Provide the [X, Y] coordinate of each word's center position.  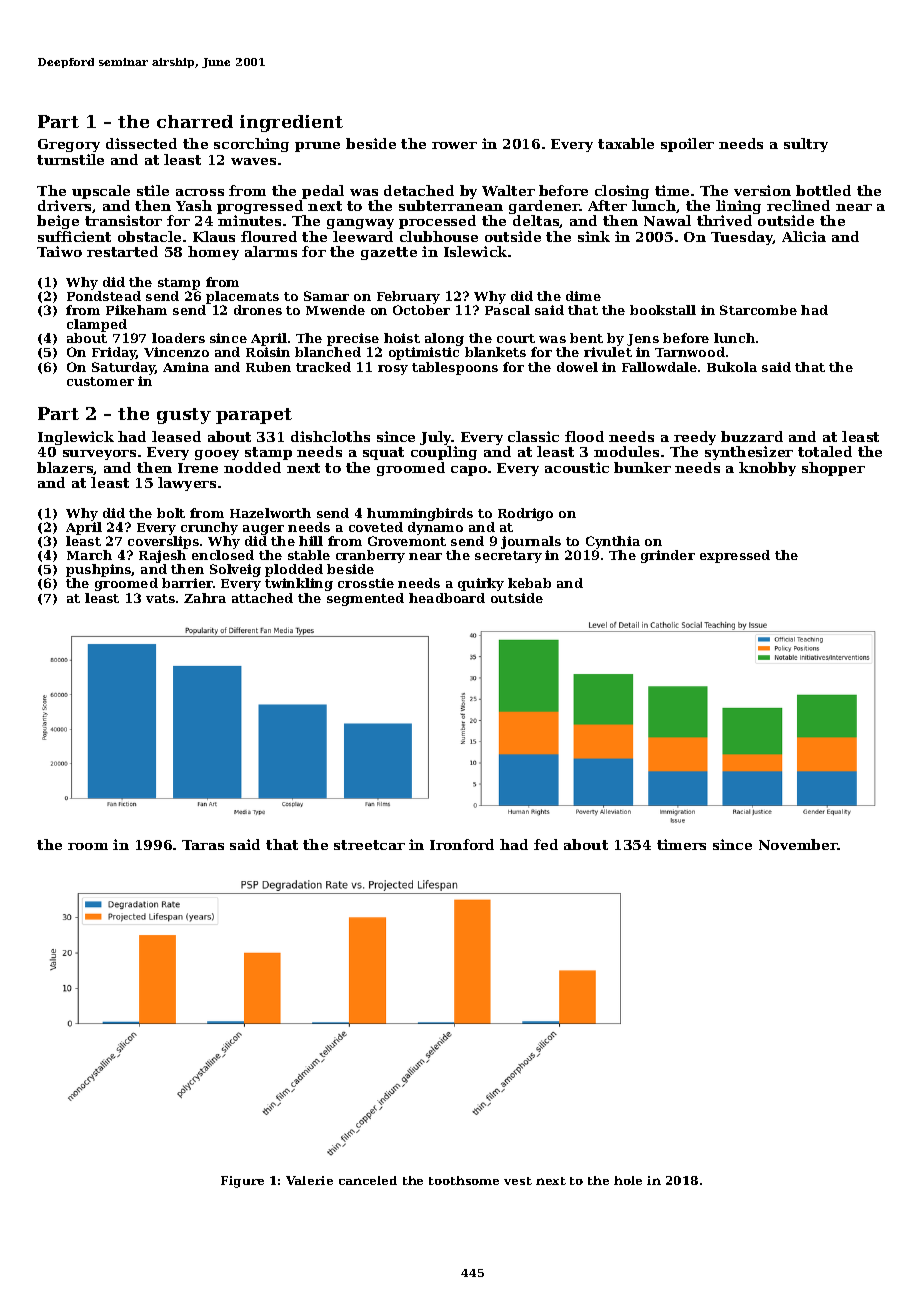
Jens [643, 340]
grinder [668, 556]
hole [628, 1180]
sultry [806, 145]
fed [546, 844]
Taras [203, 845]
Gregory [69, 145]
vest [518, 1181]
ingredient [291, 123]
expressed [735, 556]
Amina [186, 367]
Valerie [309, 1180]
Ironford [462, 844]
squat [383, 453]
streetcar [369, 845]
